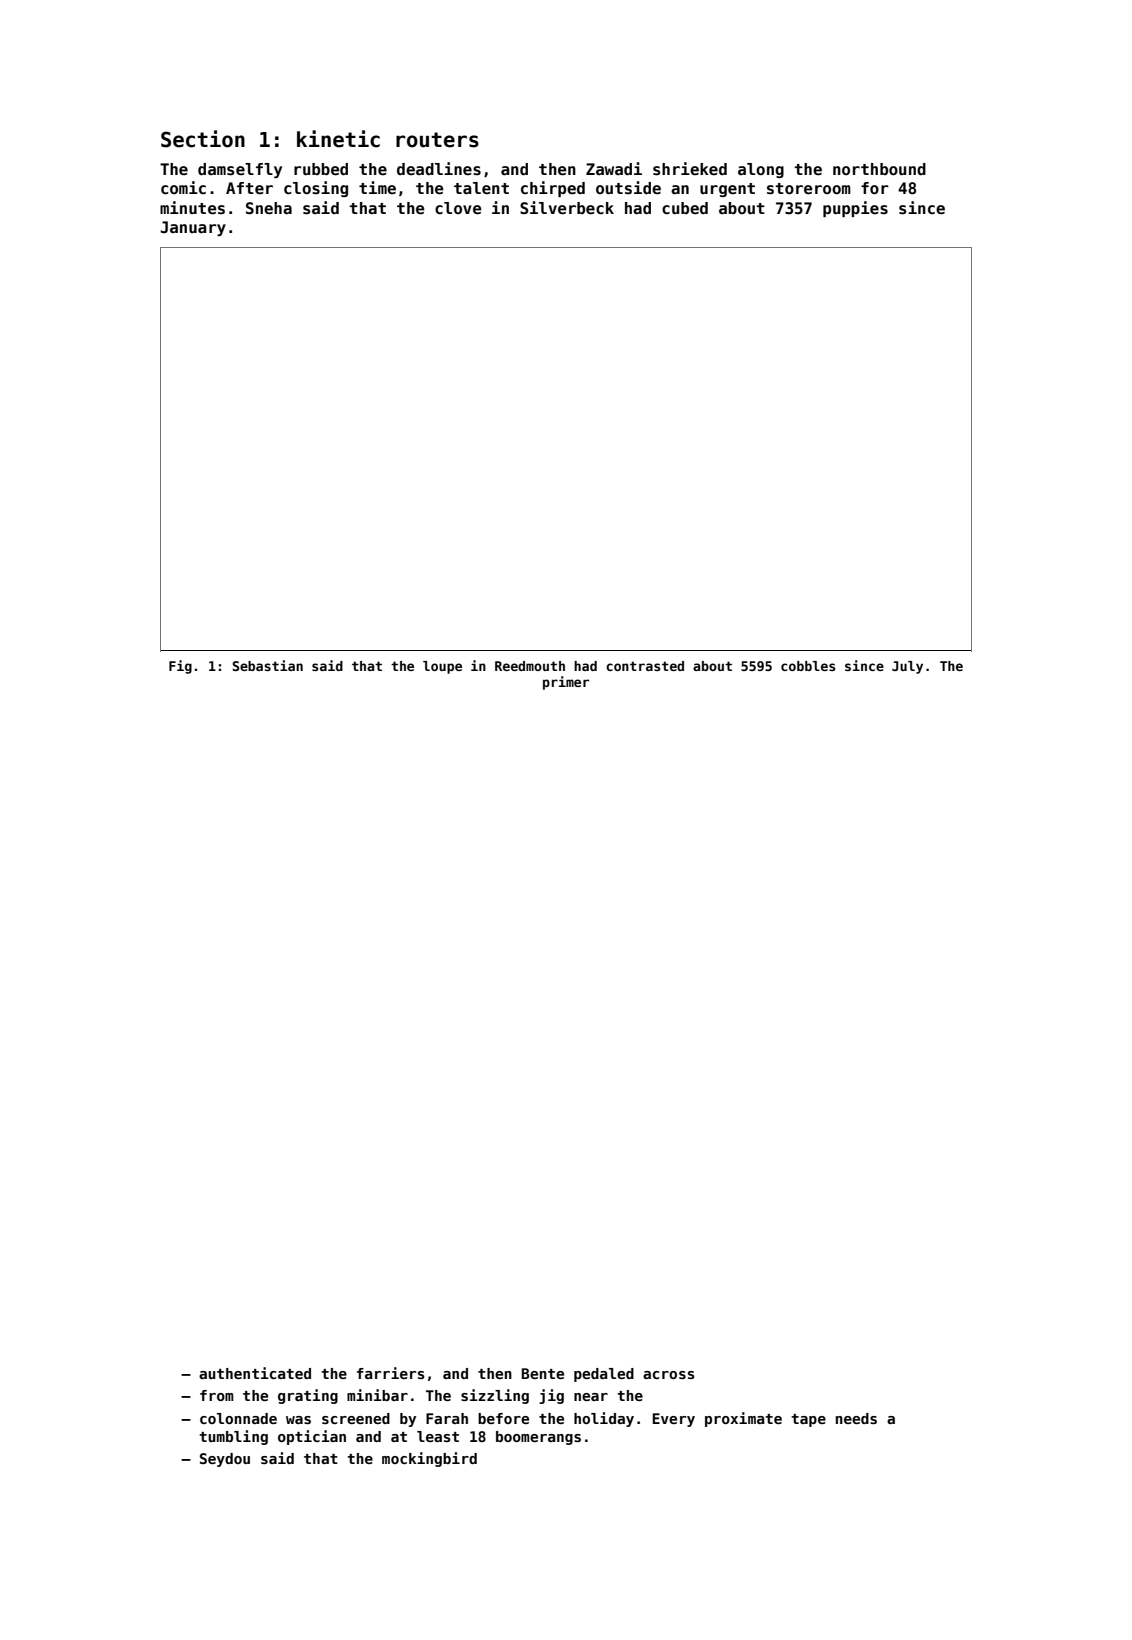 The height and width of the screenshot is (1640, 1132). I want to click on northbound, so click(879, 169).
